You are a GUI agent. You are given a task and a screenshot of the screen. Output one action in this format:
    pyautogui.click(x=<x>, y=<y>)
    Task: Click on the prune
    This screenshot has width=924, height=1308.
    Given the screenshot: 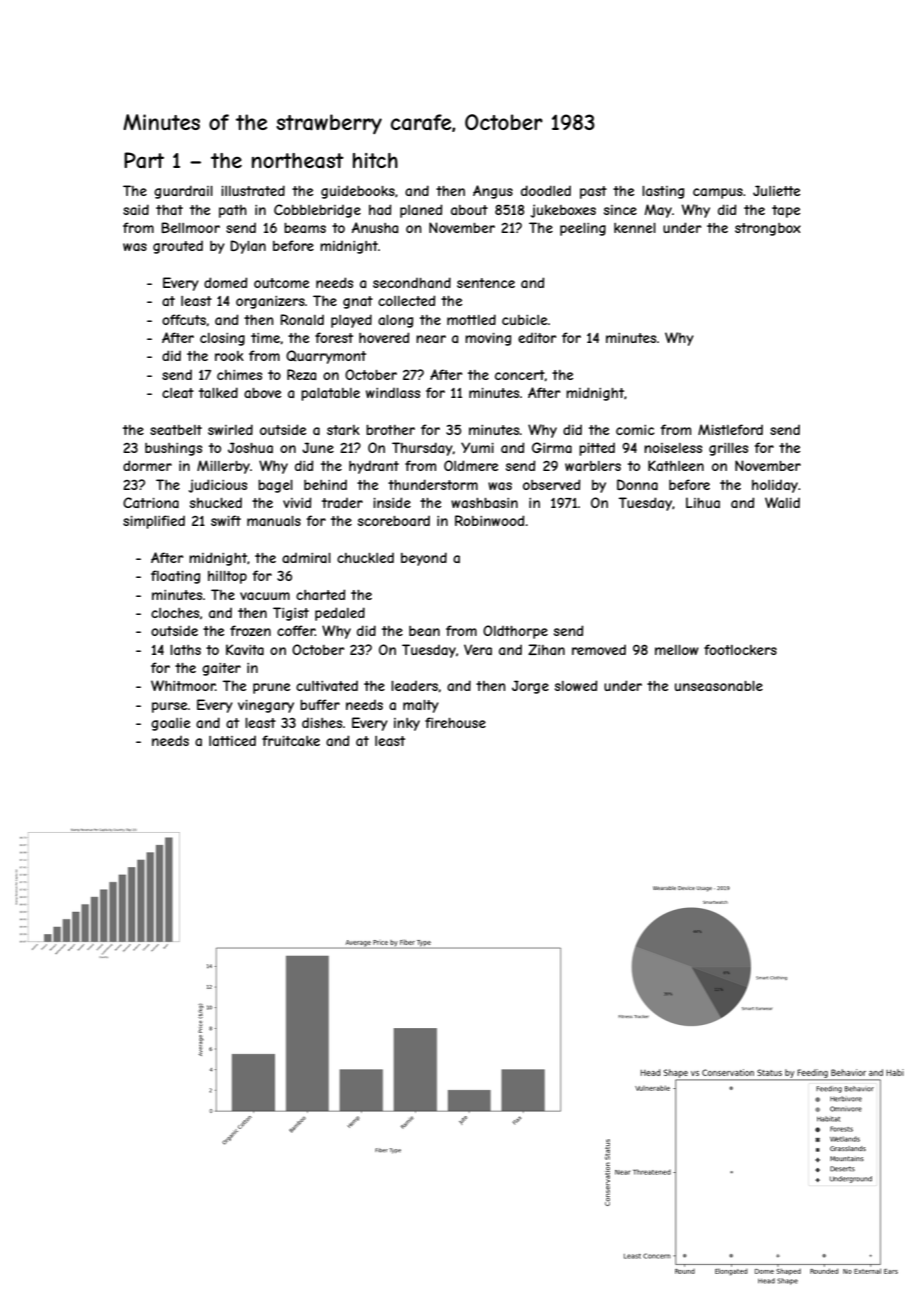 What is the action you would take?
    pyautogui.click(x=271, y=688)
